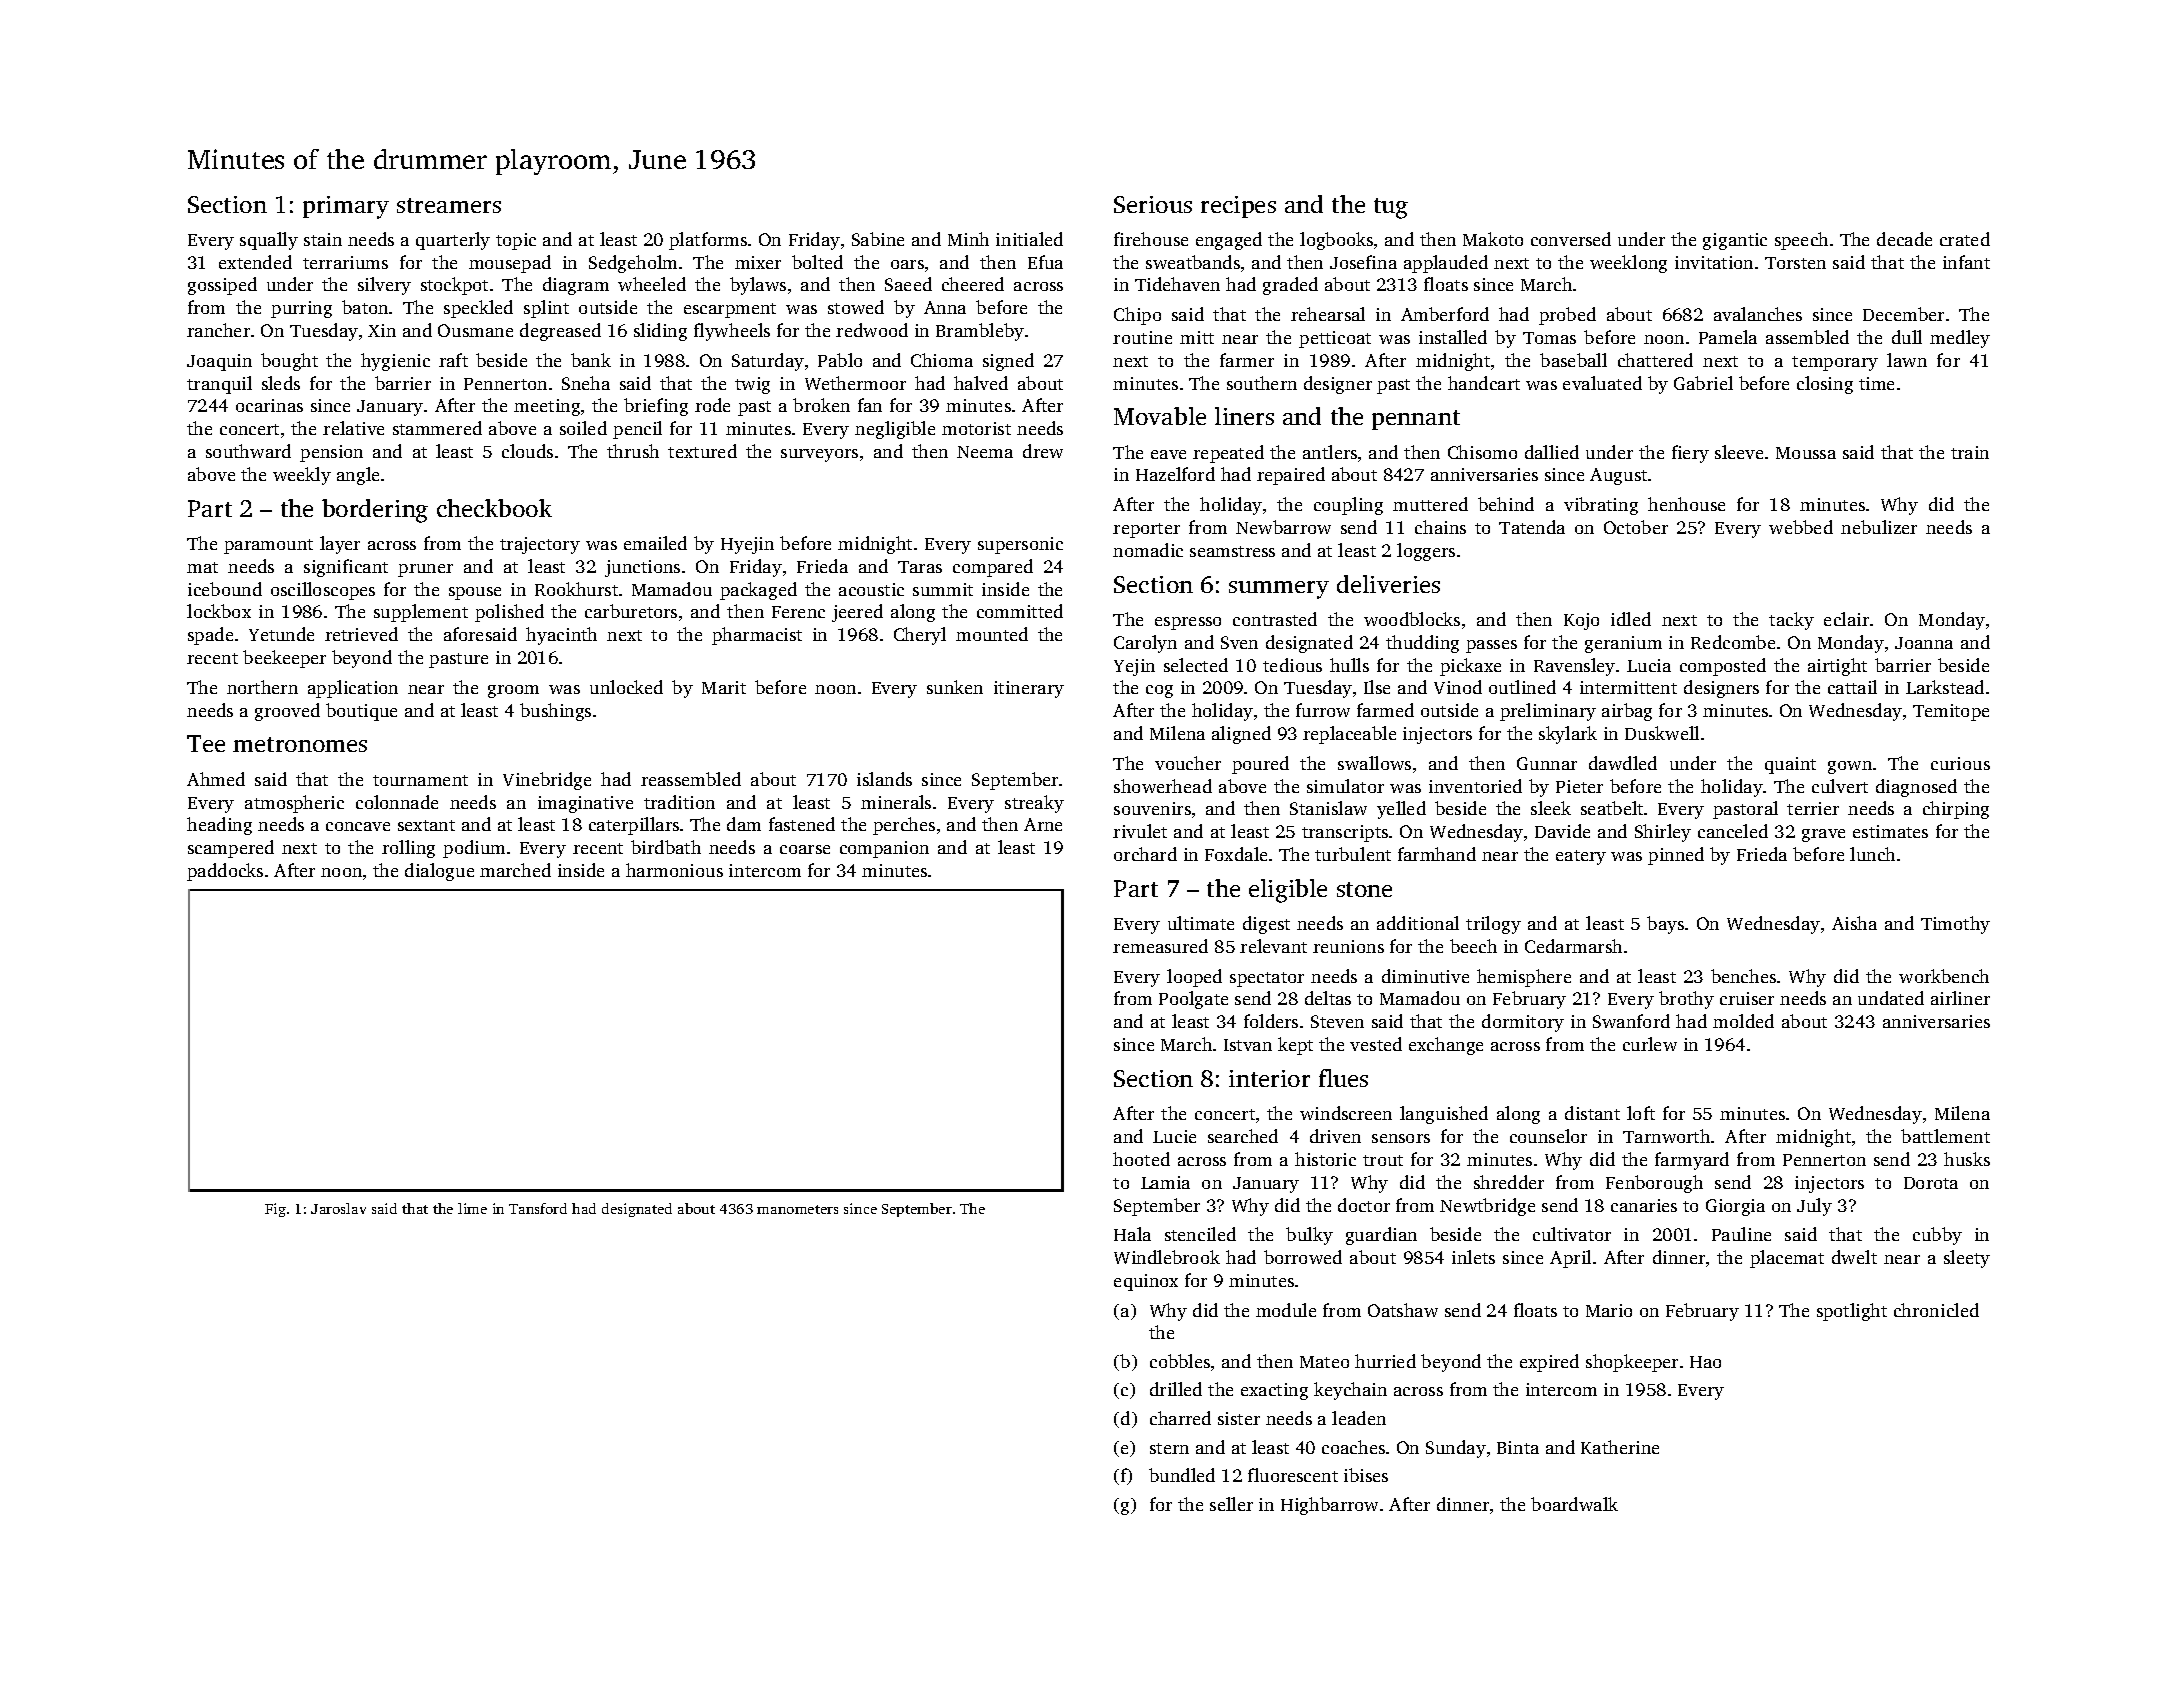 The width and height of the document is (2178, 1683). I want to click on tug, so click(1391, 208).
